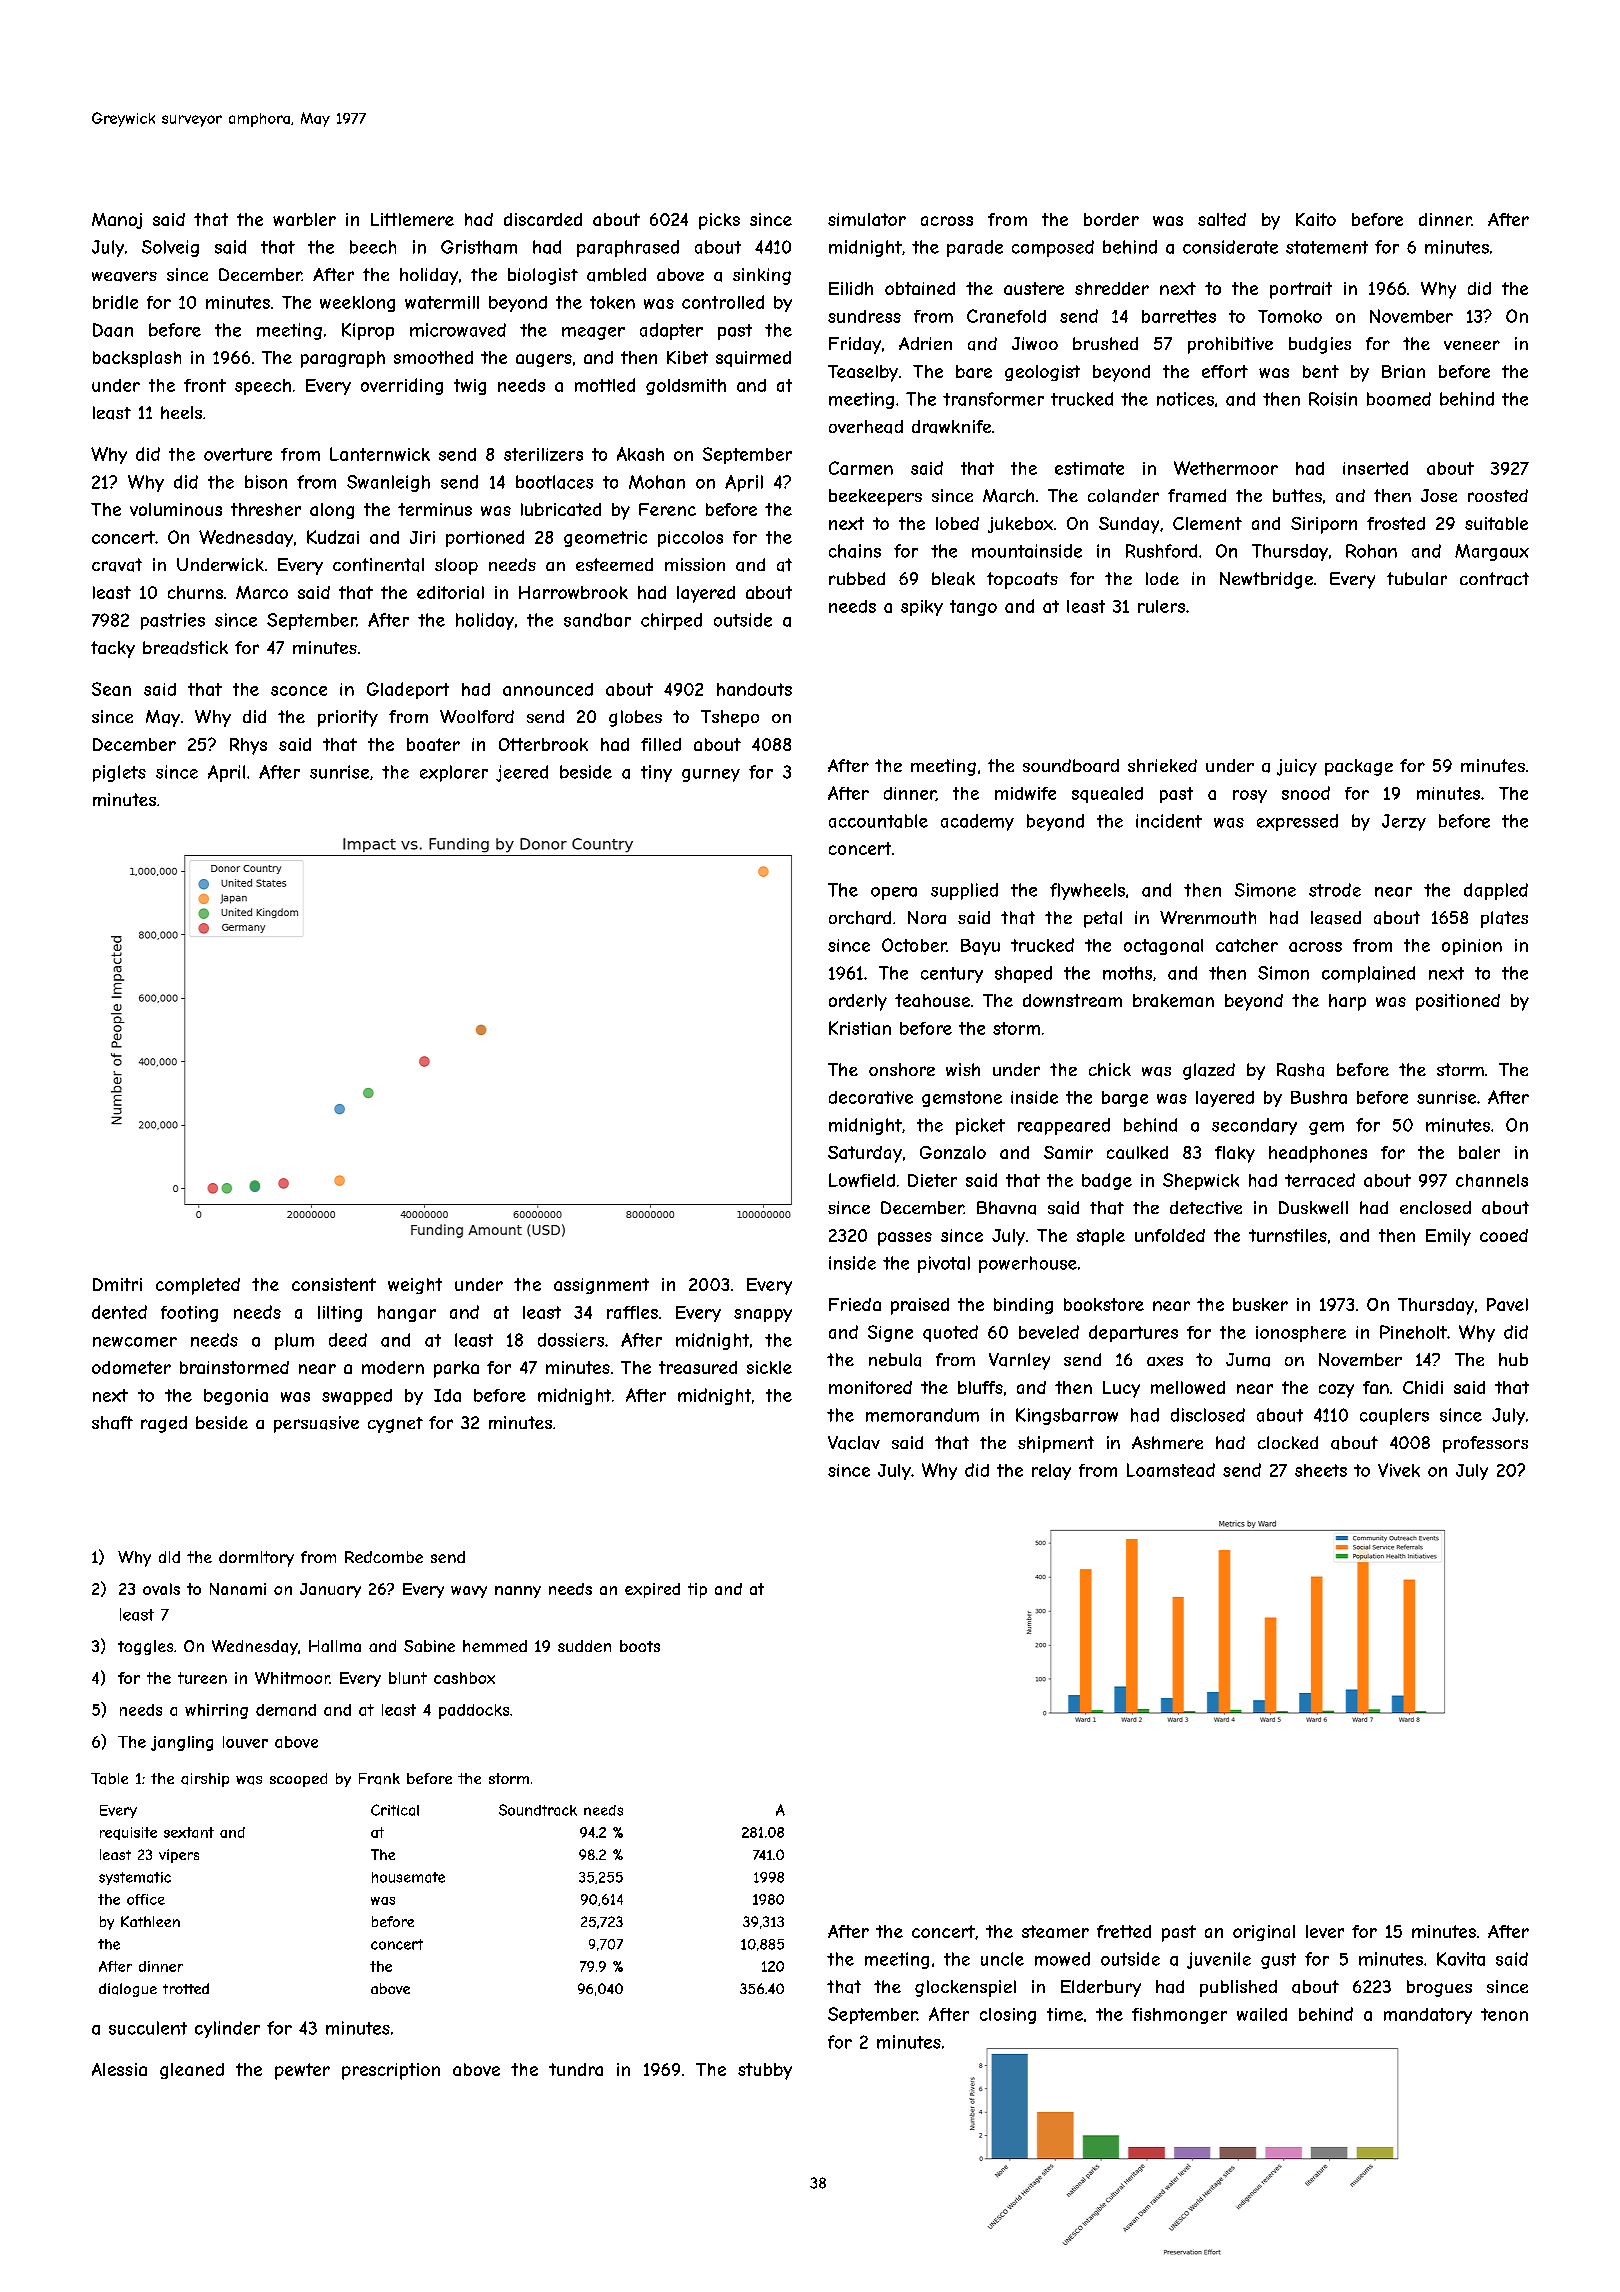 The height and width of the screenshot is (2292, 1620). I want to click on Jerzy, so click(1404, 822).
